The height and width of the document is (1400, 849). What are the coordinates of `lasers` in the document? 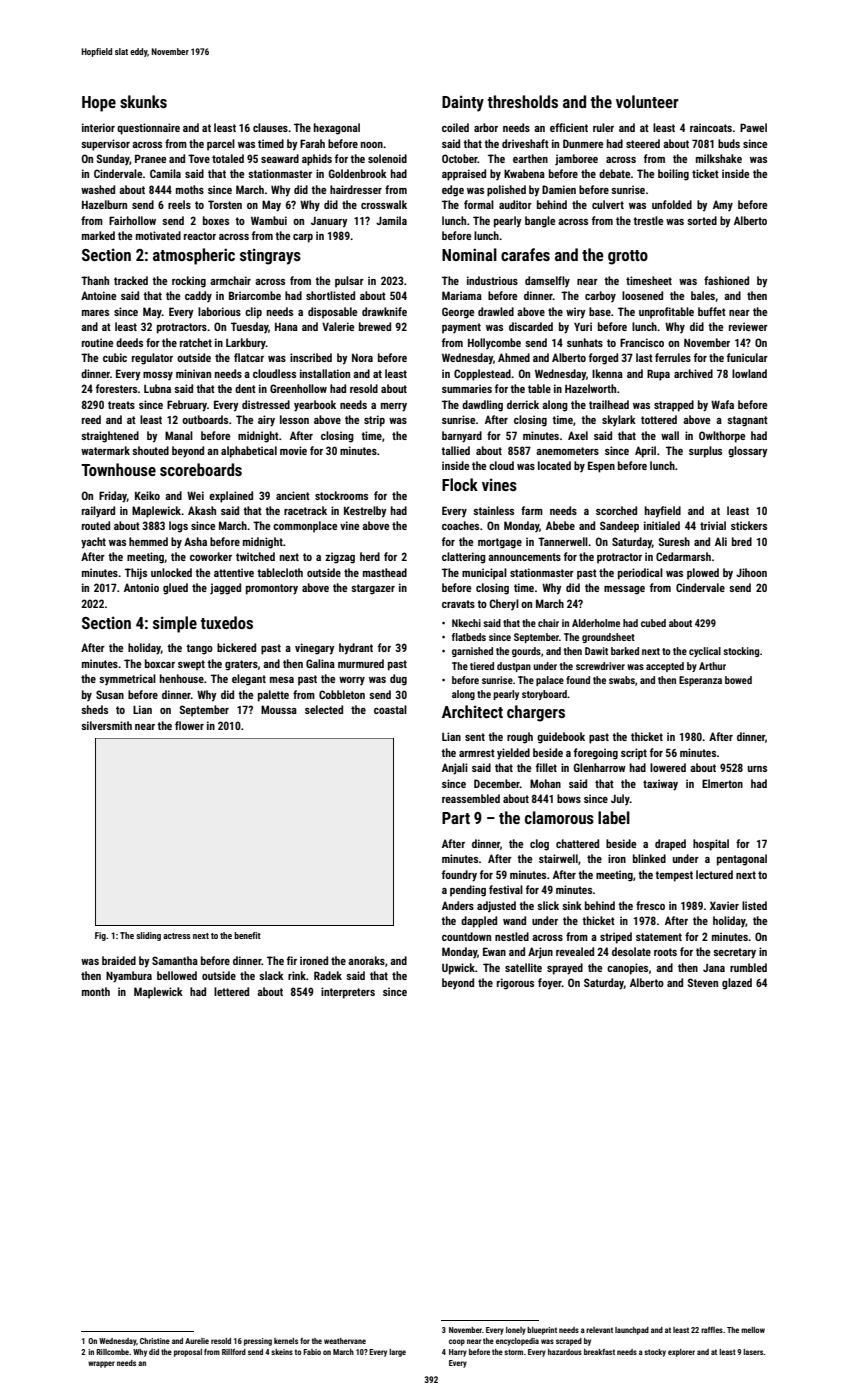 It's located at (753, 1352).
